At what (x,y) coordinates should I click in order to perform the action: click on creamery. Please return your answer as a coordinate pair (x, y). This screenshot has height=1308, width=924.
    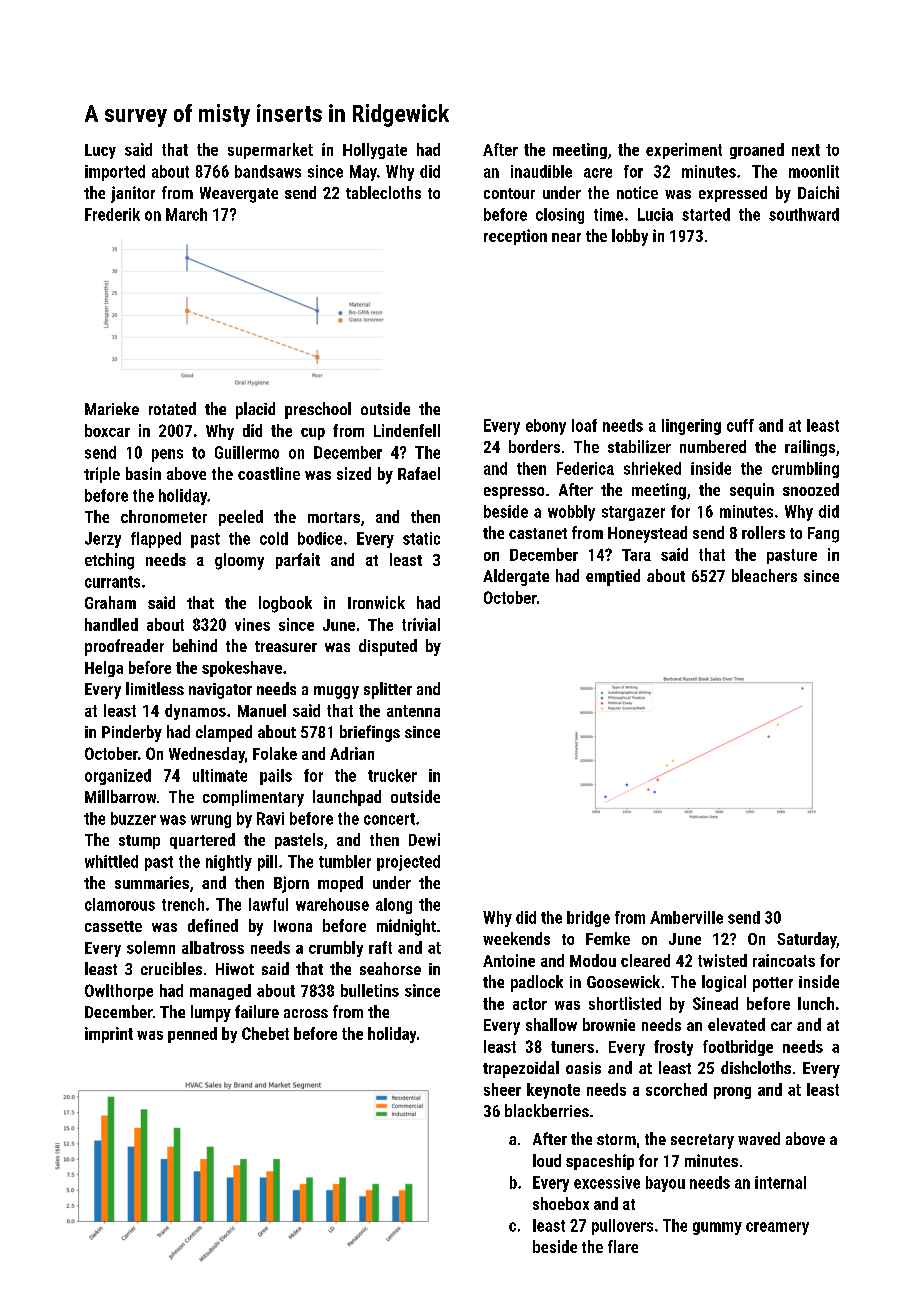
    Looking at the image, I should click on (777, 1228).
